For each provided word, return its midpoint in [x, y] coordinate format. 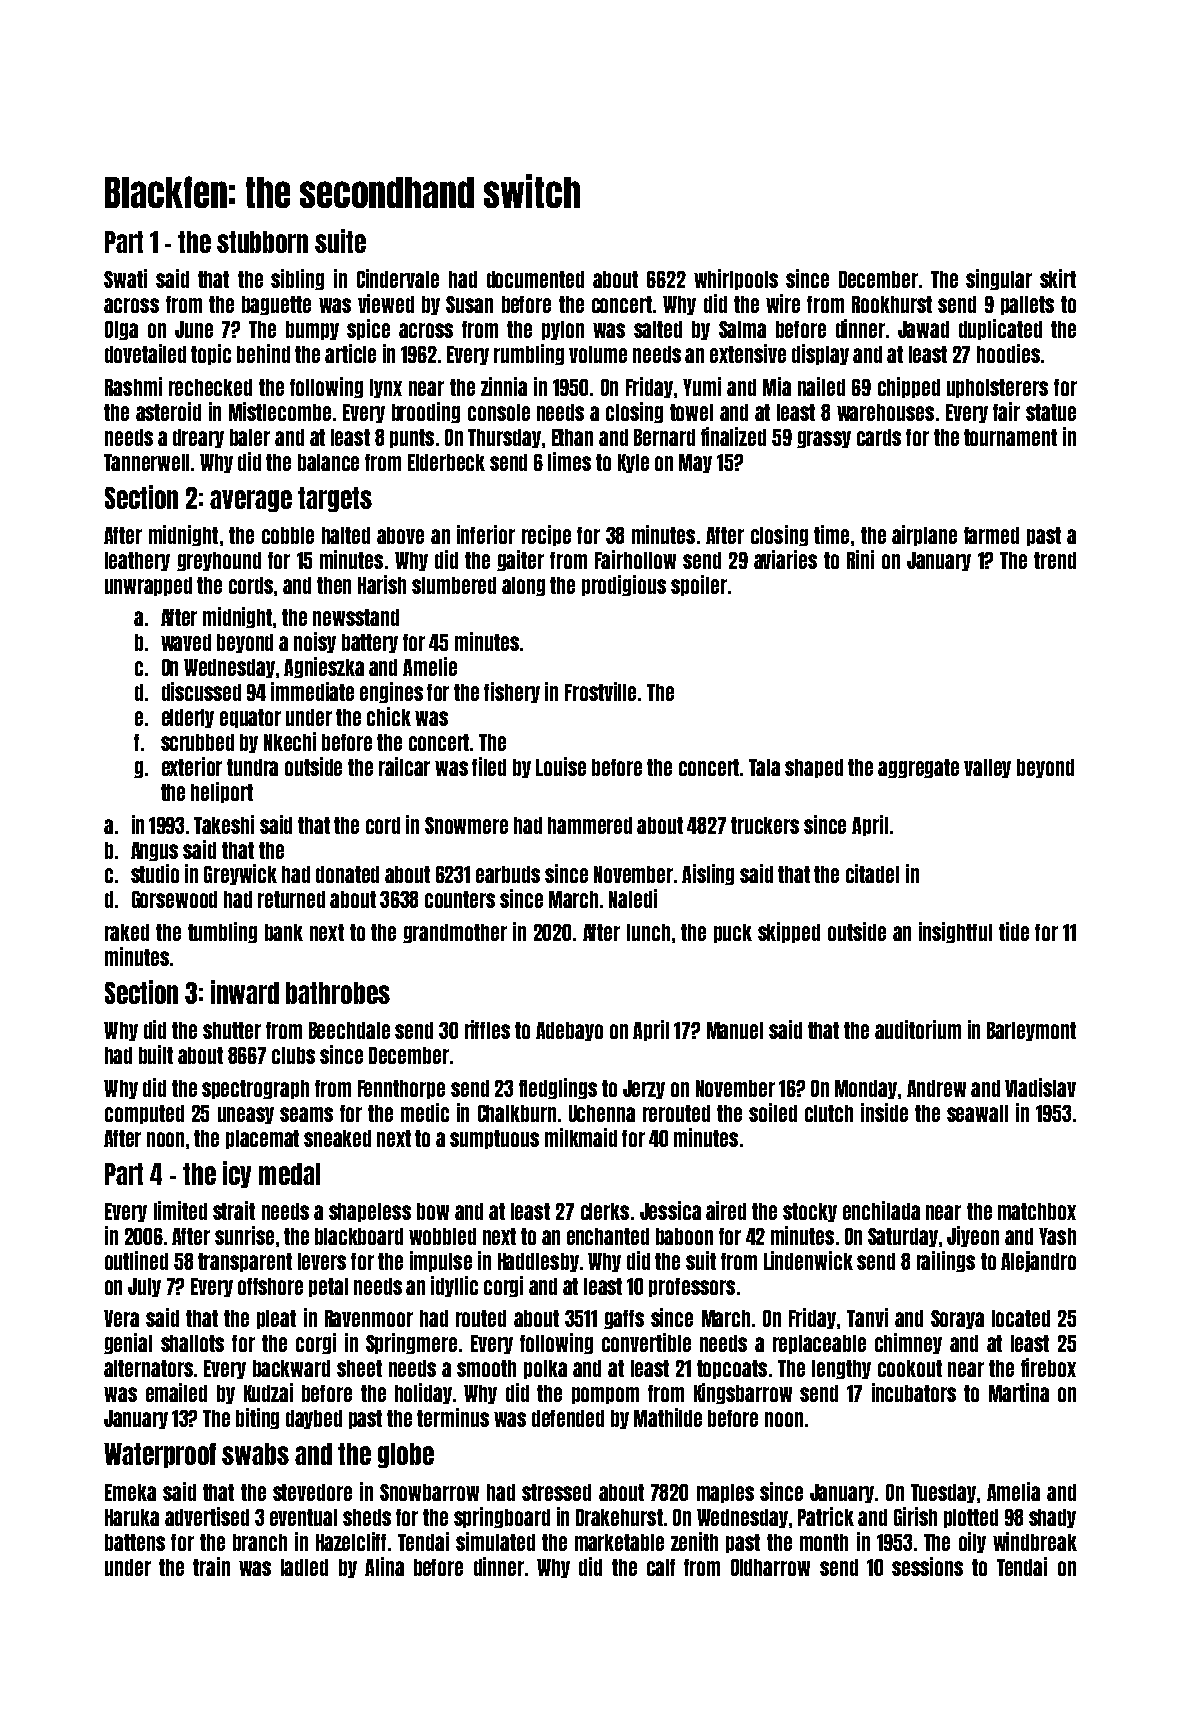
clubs [293, 1055]
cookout [910, 1368]
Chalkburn [517, 1113]
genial [128, 1343]
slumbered [454, 585]
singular [999, 279]
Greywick [240, 874]
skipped [789, 932]
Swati [125, 278]
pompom [605, 1395]
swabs [255, 1454]
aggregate [918, 768]
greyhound [219, 561]
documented [535, 279]
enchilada [881, 1210]
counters [460, 899]
